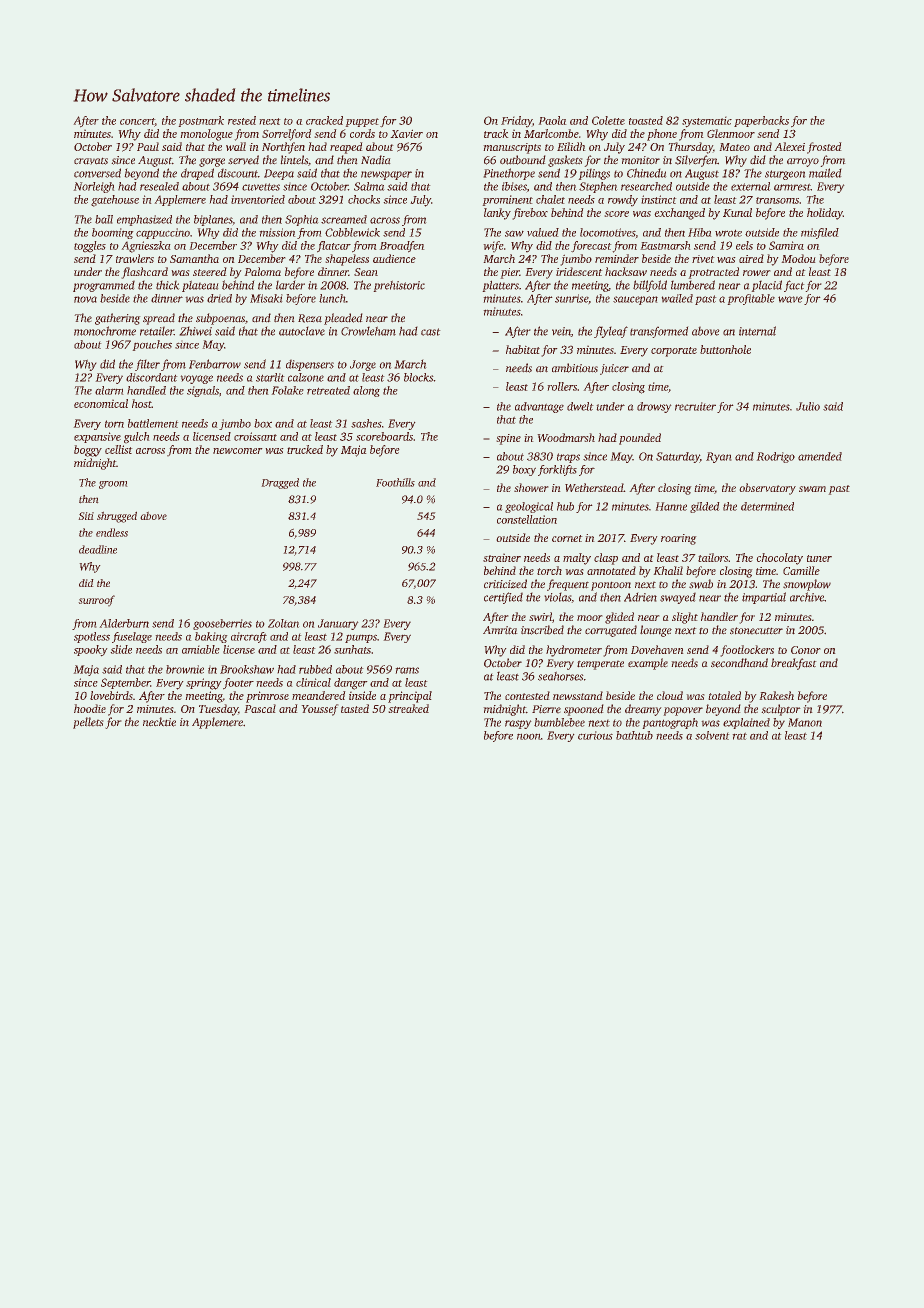  I want to click on valued, so click(543, 232).
